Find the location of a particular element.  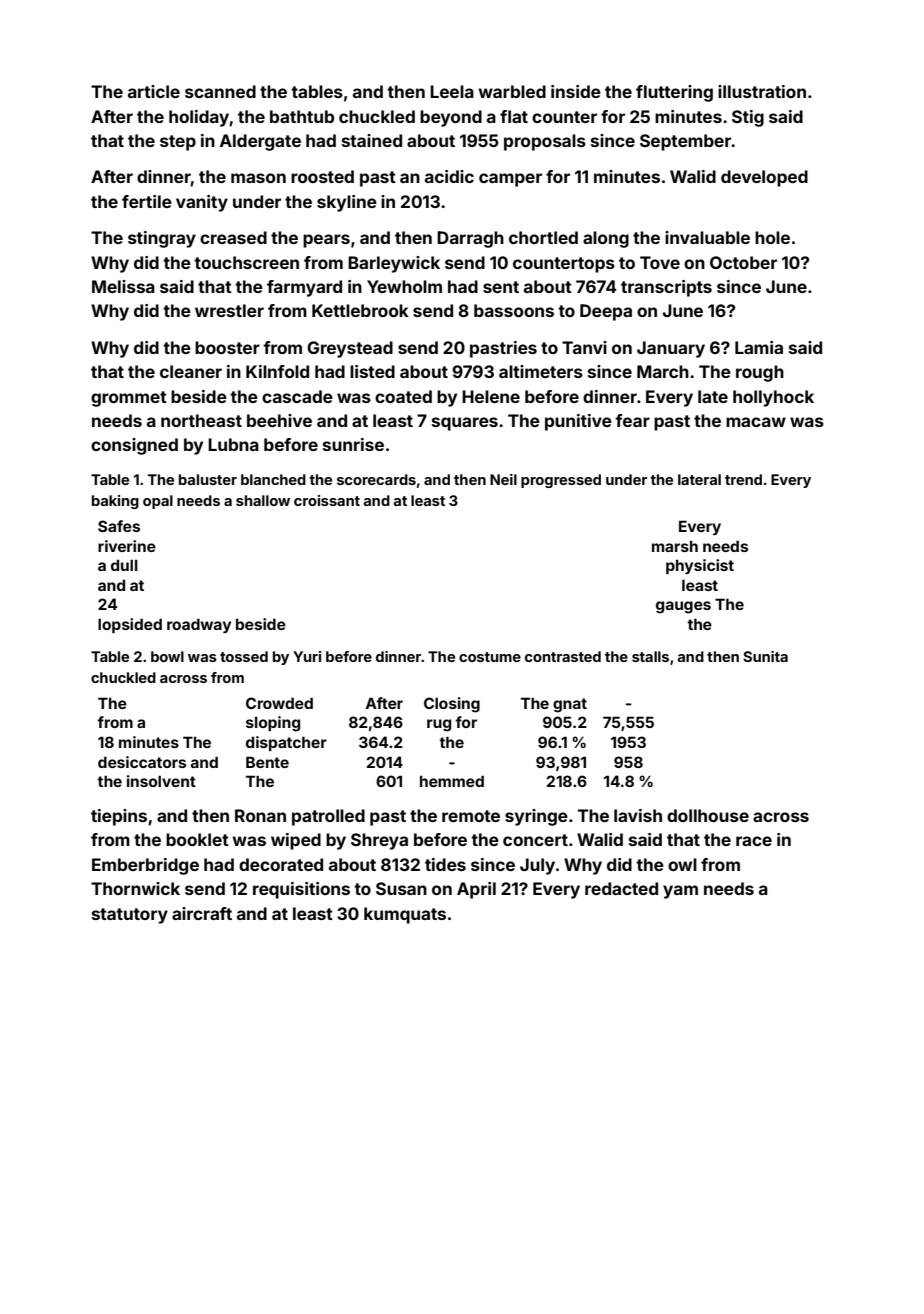

illustration is located at coordinates (762, 91).
